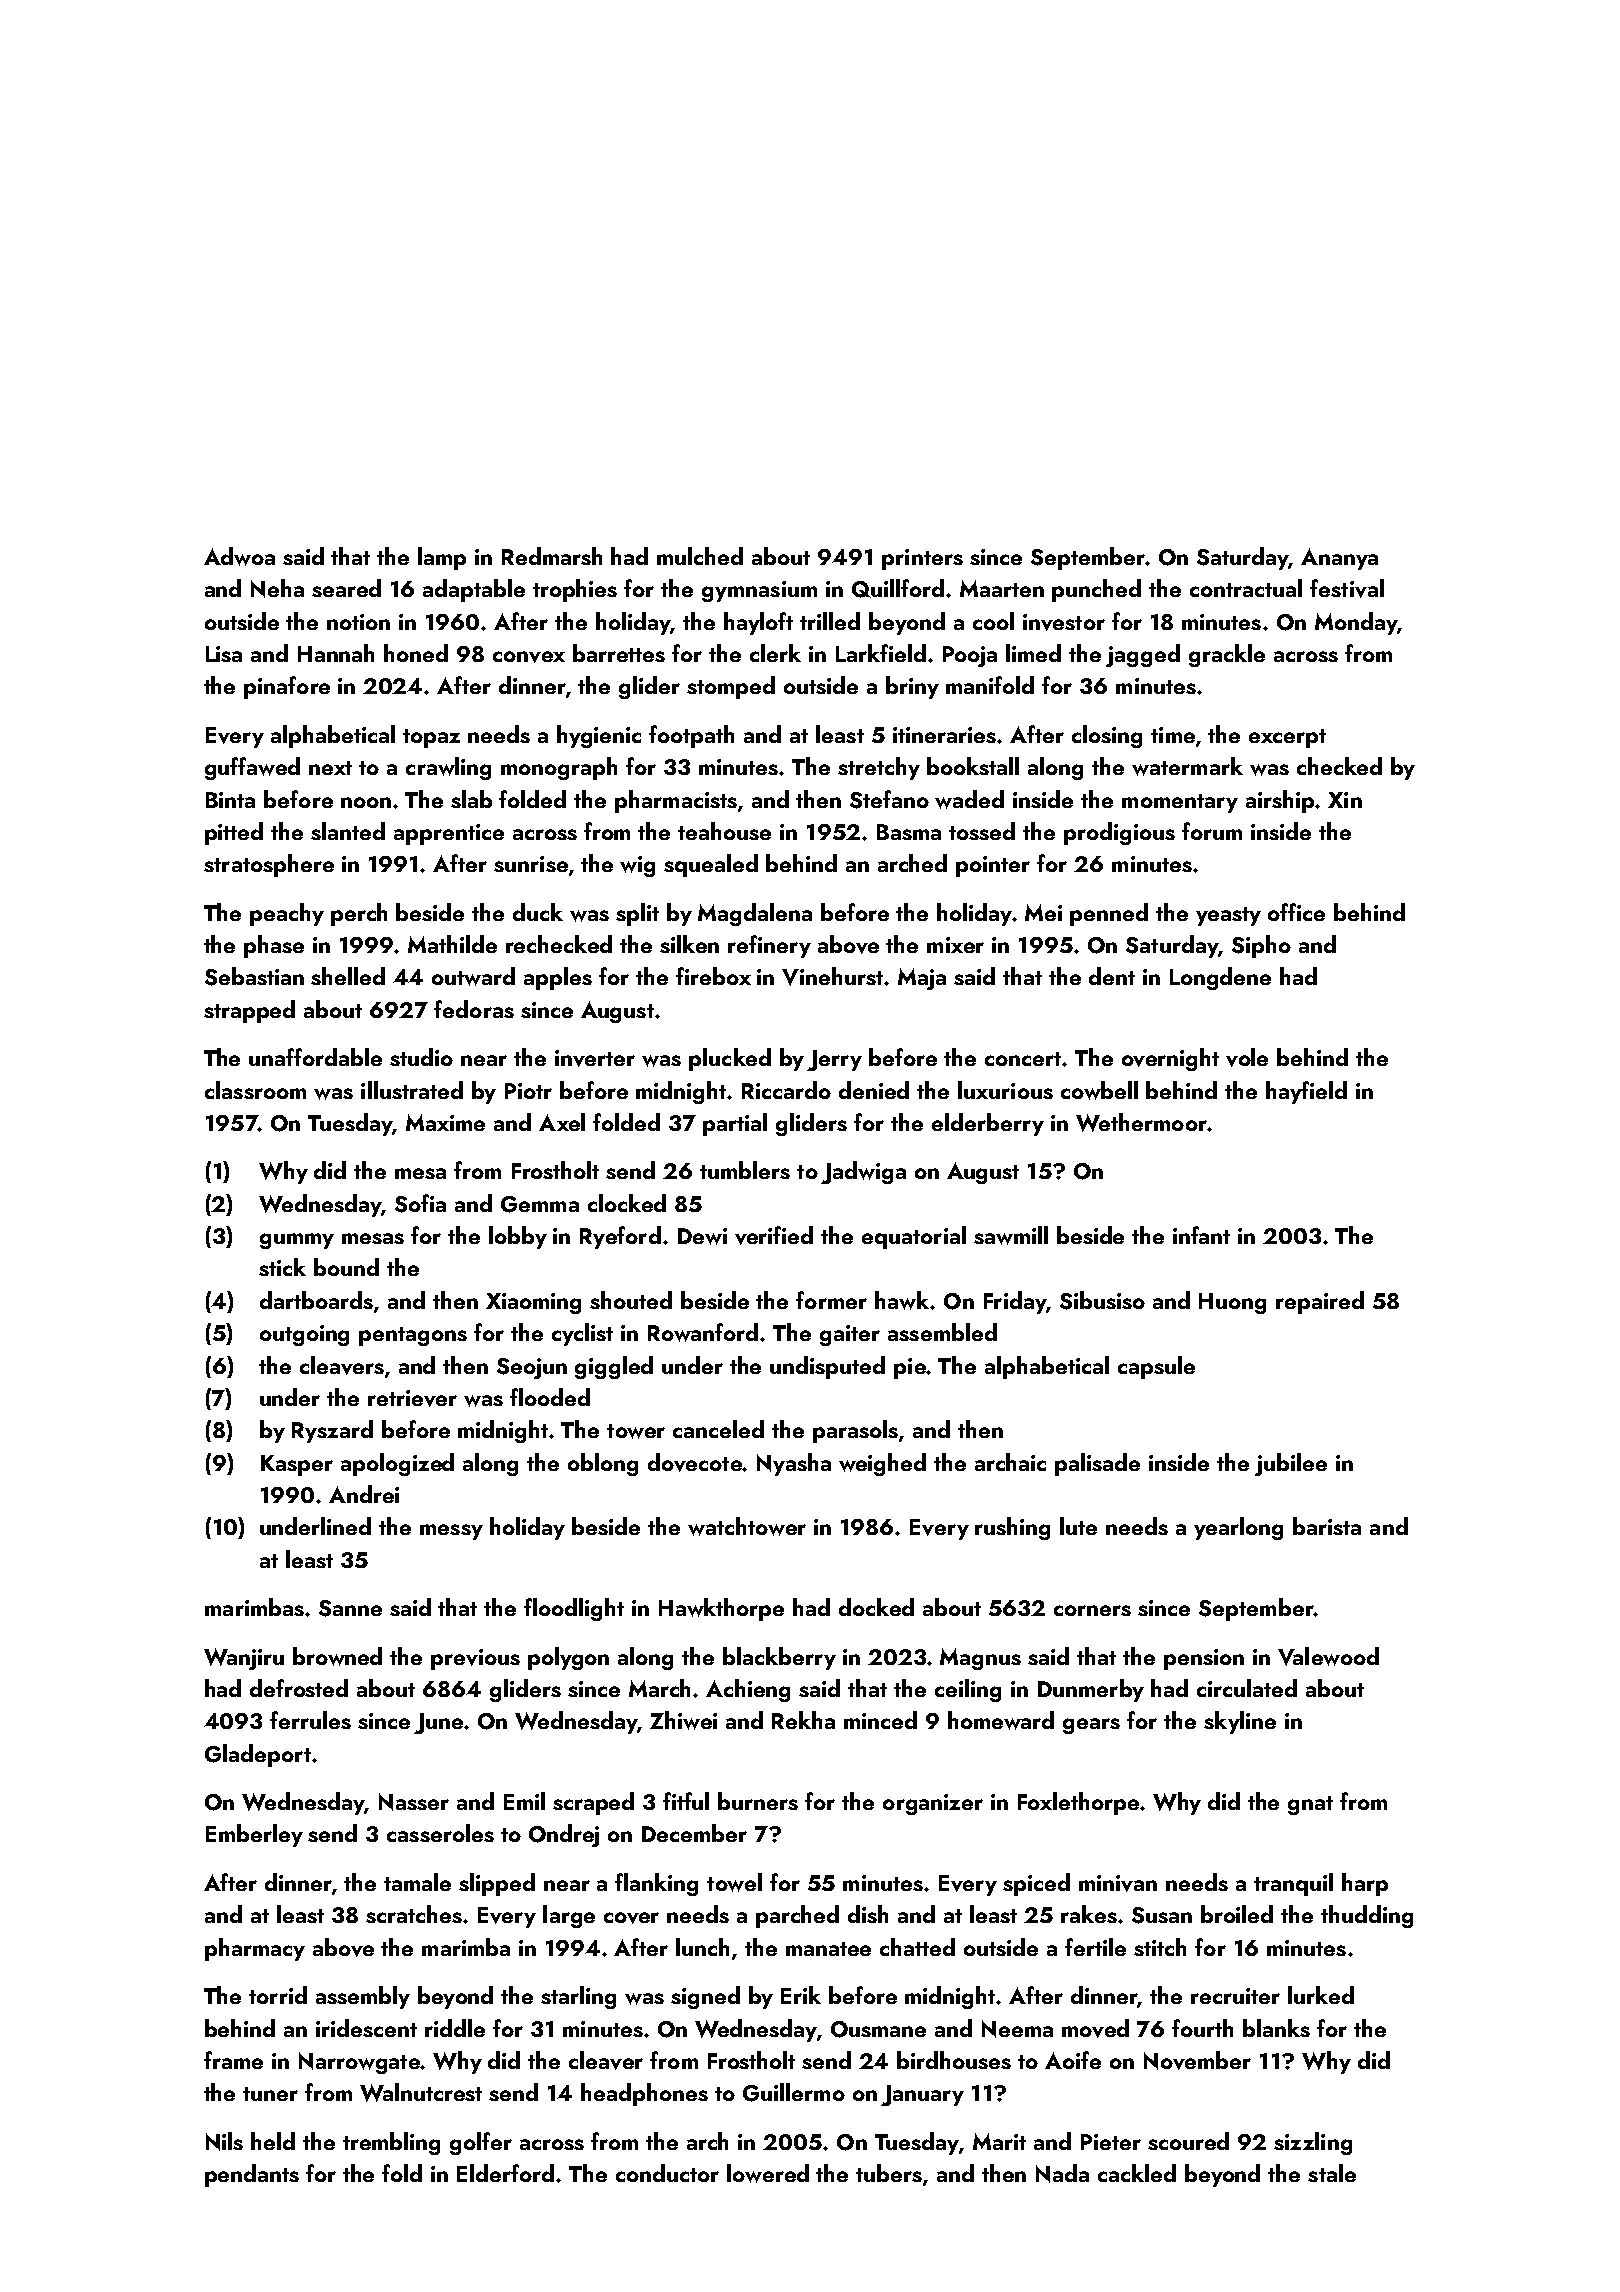 The height and width of the screenshot is (2292, 1620). I want to click on vole, so click(1247, 1057).
